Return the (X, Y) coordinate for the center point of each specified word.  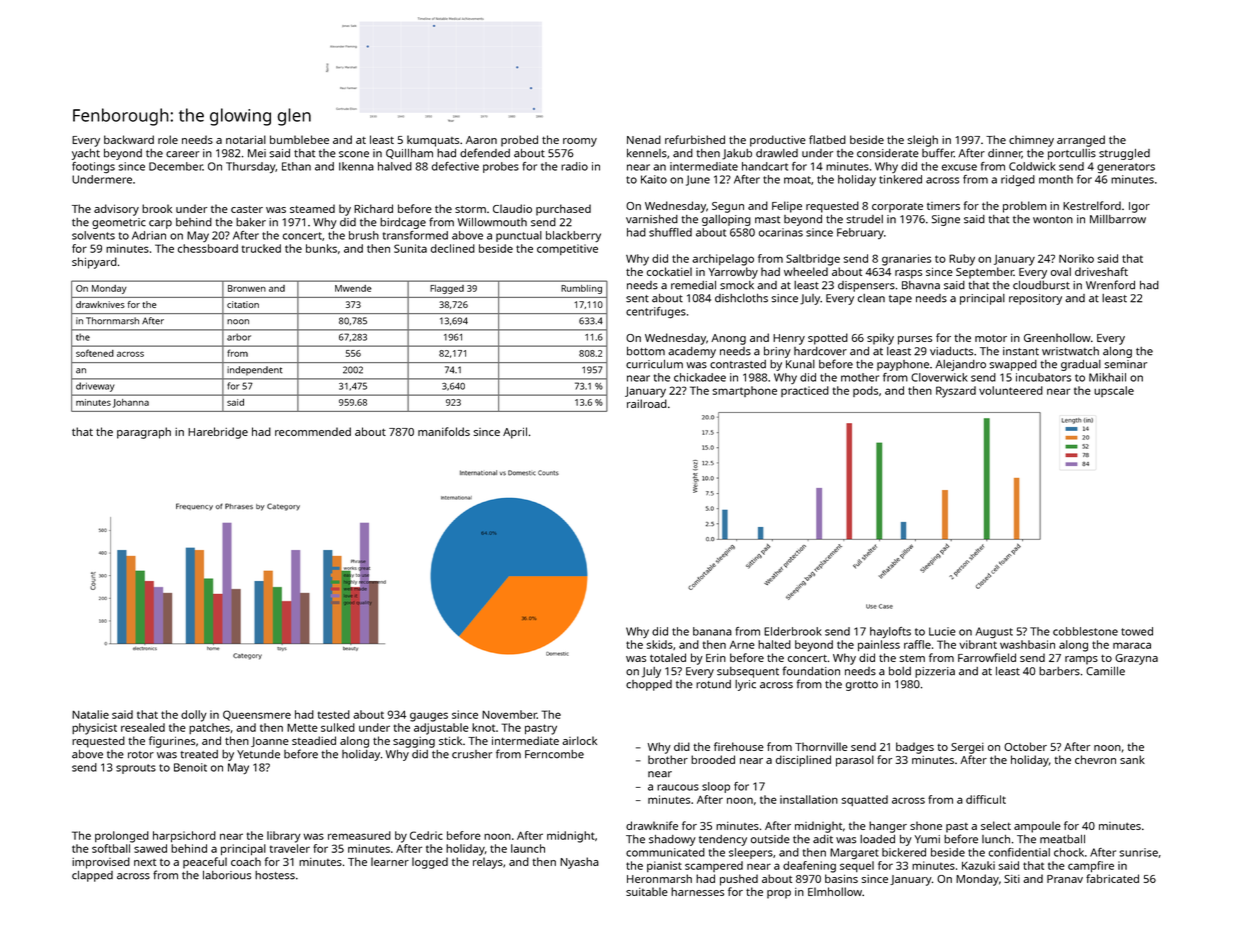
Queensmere (257, 715)
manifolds (444, 431)
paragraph (144, 433)
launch (528, 848)
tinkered (900, 179)
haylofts (890, 632)
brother (668, 759)
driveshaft (1101, 271)
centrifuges (656, 313)
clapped (92, 876)
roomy (580, 142)
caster (247, 209)
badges (915, 748)
